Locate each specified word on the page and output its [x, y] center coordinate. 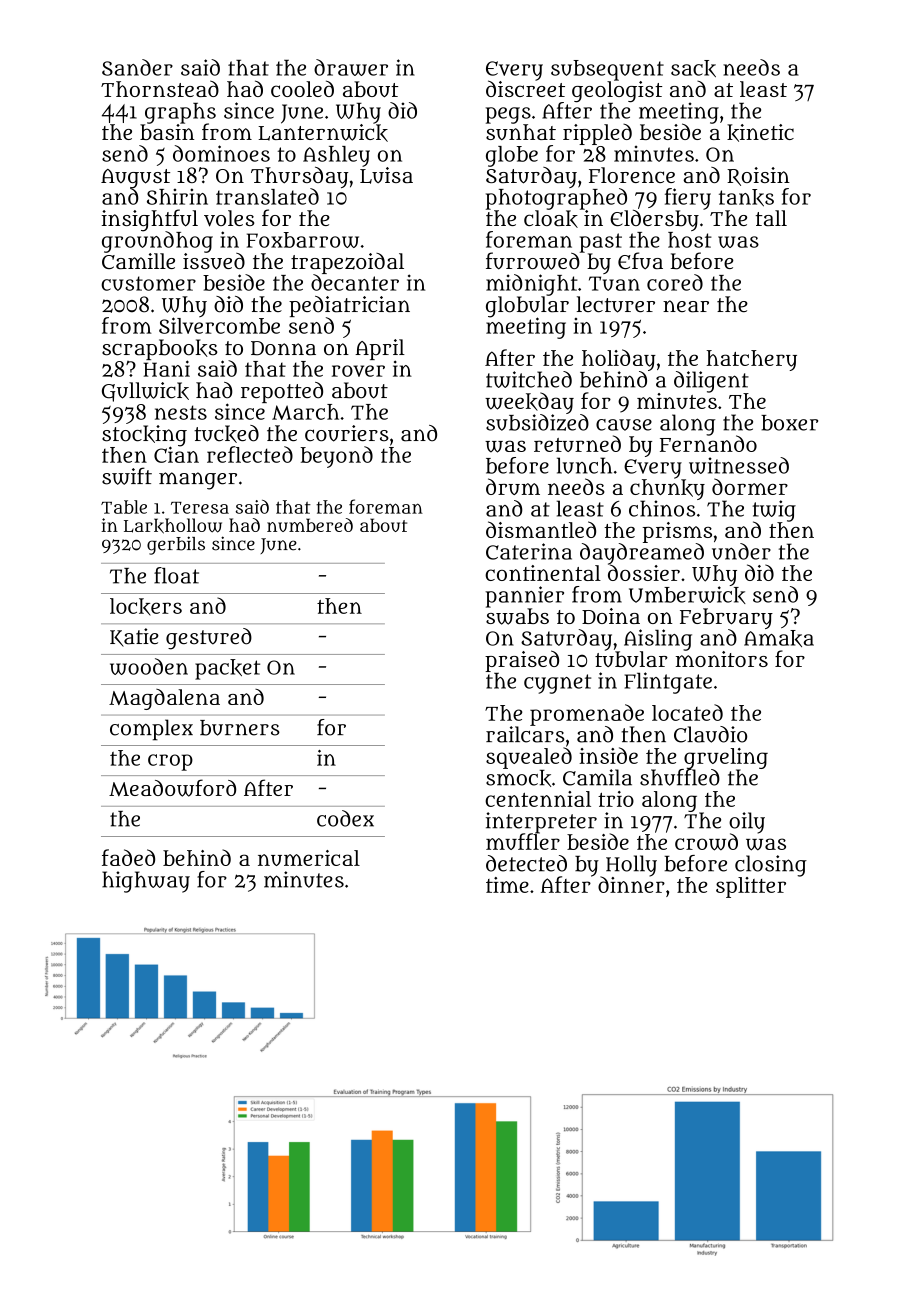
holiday [619, 360]
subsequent [607, 70]
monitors [722, 659]
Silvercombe [219, 325]
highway [146, 882]
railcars [525, 734]
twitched [529, 379]
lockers [146, 607]
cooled [302, 88]
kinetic [760, 133]
